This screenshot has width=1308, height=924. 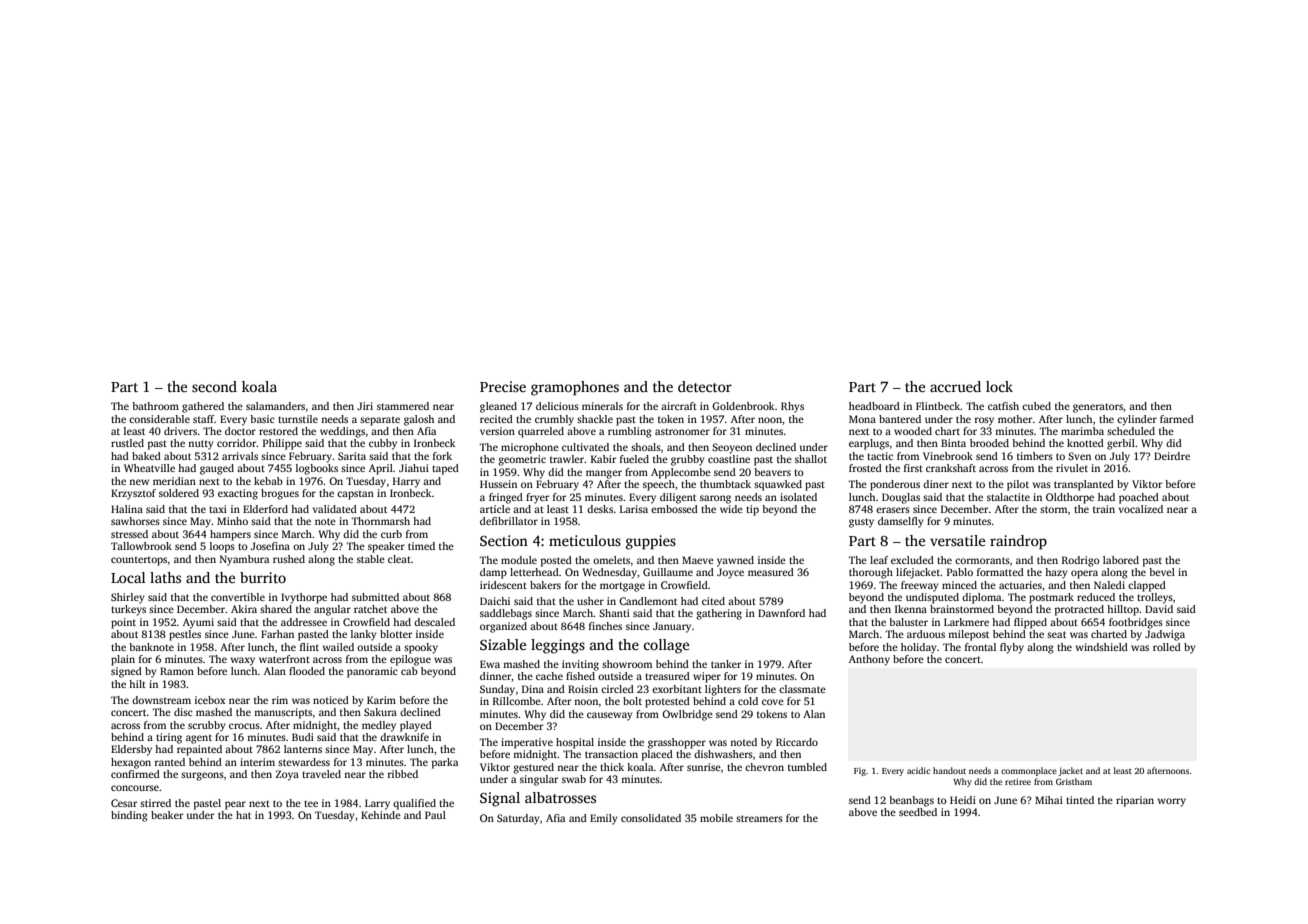 I want to click on farmed, so click(x=1177, y=419).
